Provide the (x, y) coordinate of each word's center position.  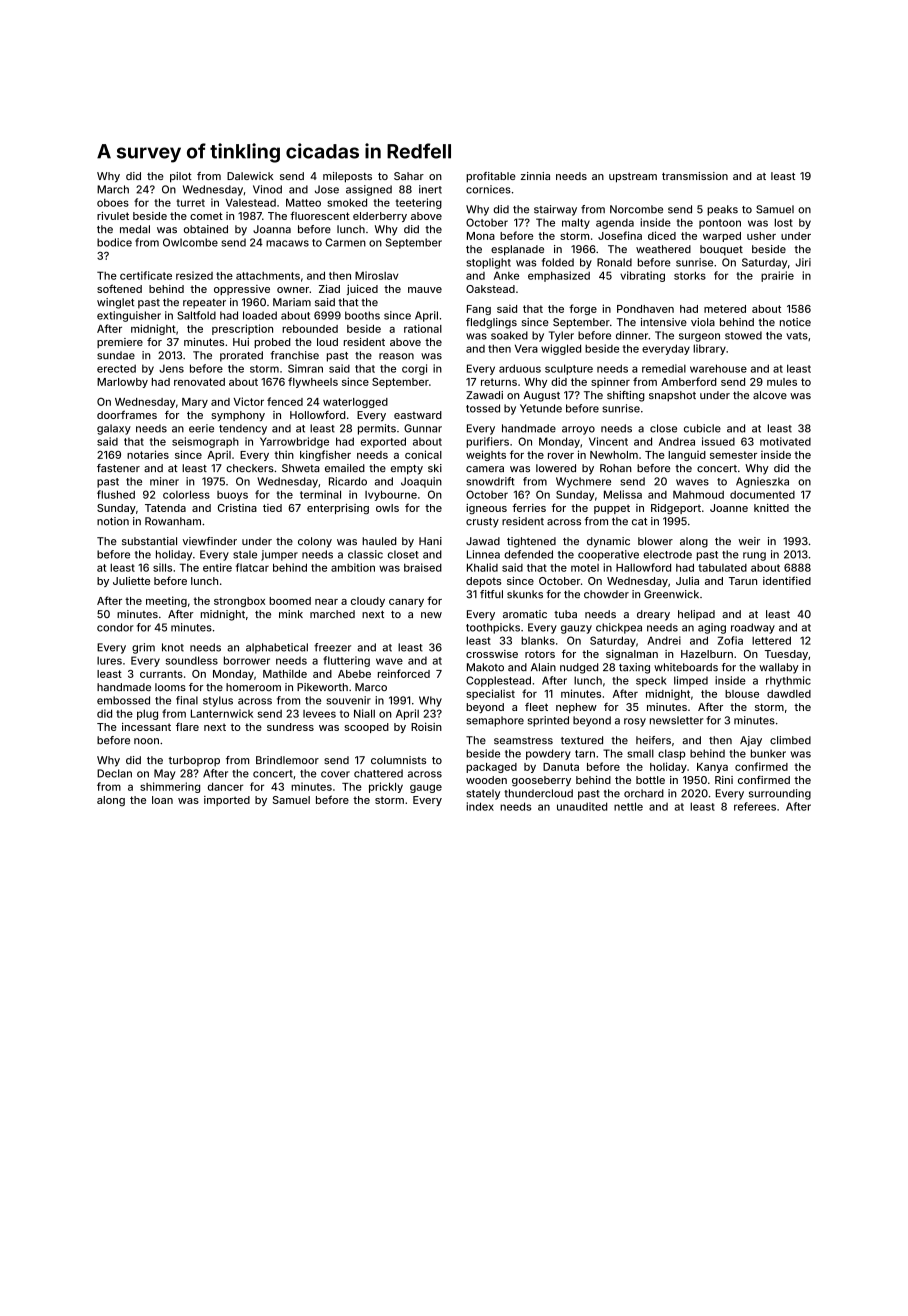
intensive (664, 322)
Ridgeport (676, 509)
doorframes (127, 415)
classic (365, 554)
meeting (166, 601)
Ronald (614, 262)
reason (396, 356)
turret (190, 203)
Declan (114, 773)
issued (718, 441)
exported (383, 442)
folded (558, 262)
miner (164, 481)
